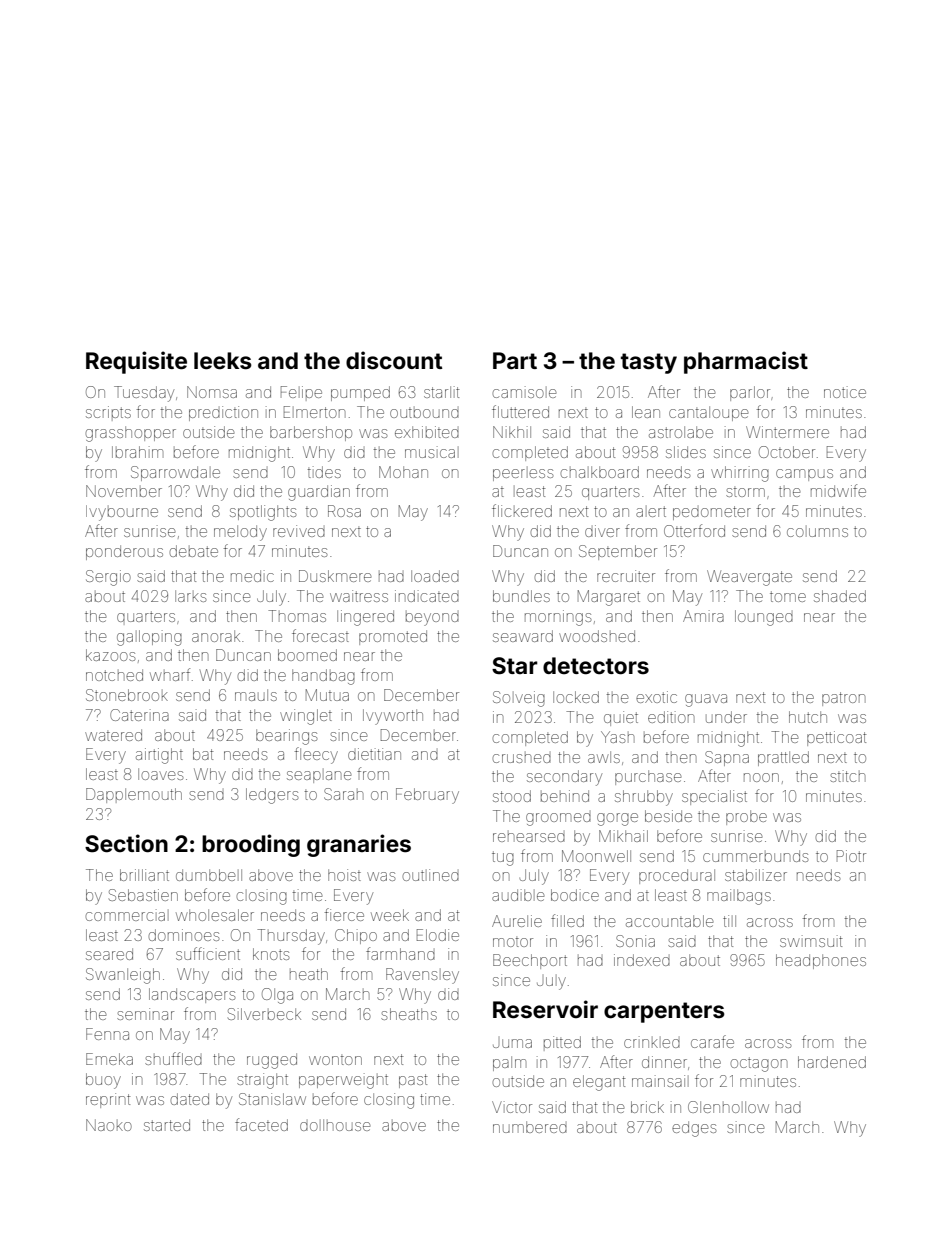 Image resolution: width=952 pixels, height=1233 pixels. What do you see at coordinates (649, 363) in the screenshot?
I see `tasty` at bounding box center [649, 363].
